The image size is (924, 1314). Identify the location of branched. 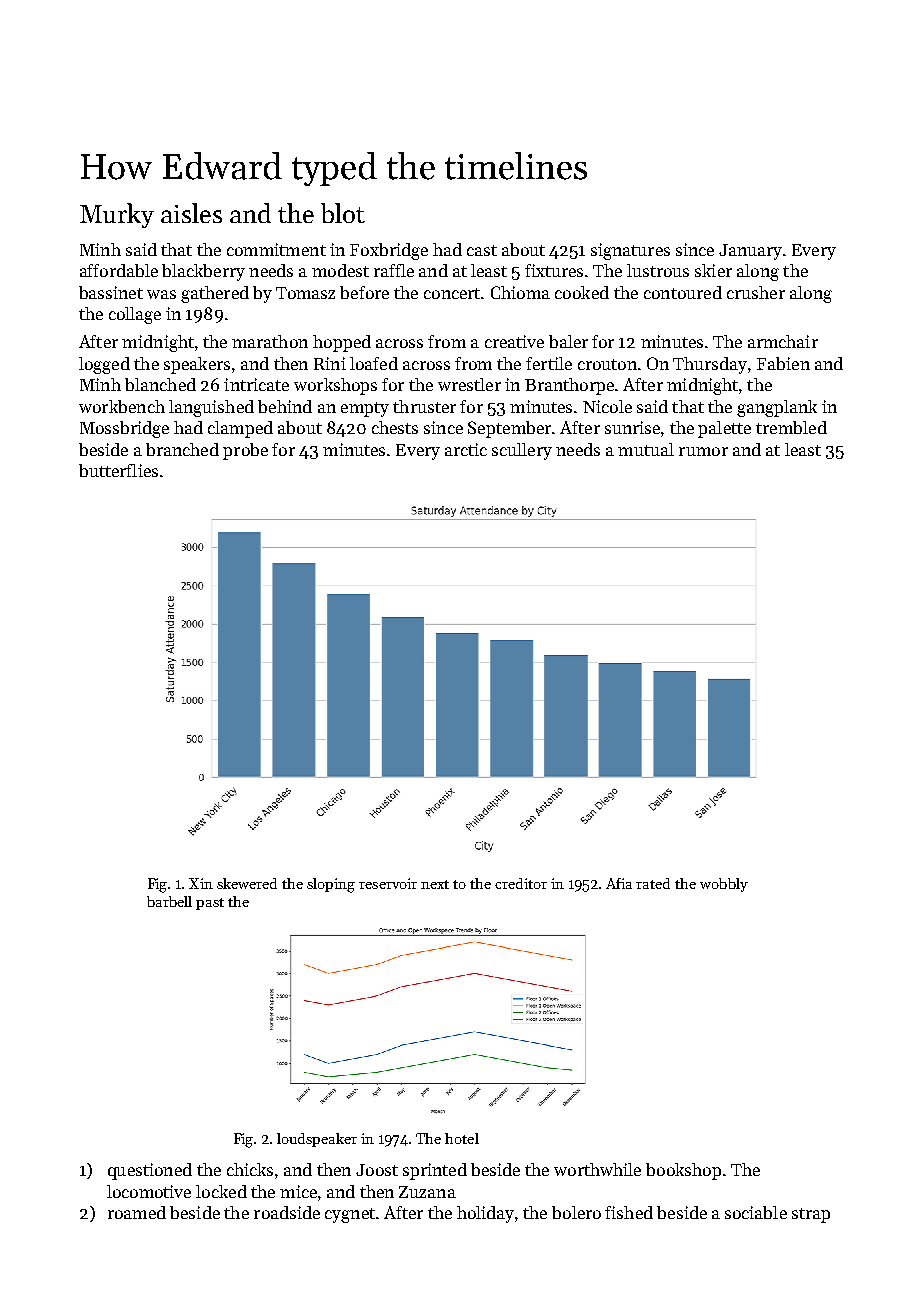
(182, 449).
